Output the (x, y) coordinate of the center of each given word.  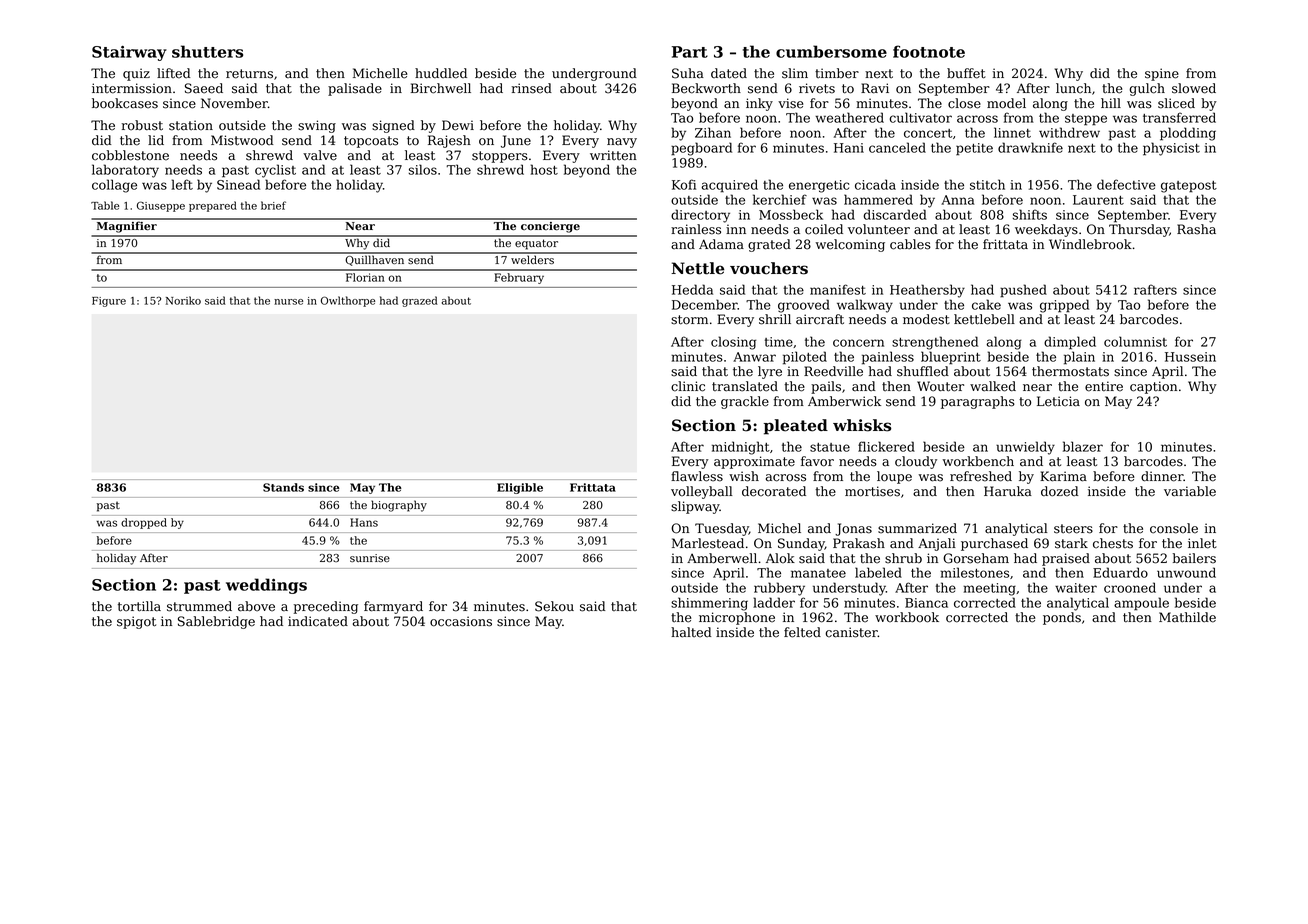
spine (1162, 74)
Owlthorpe (348, 301)
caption (1153, 387)
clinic (688, 386)
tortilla (139, 606)
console (1174, 528)
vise (790, 103)
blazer (1083, 446)
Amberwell (722, 558)
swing (317, 126)
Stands (283, 487)
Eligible (520, 488)
